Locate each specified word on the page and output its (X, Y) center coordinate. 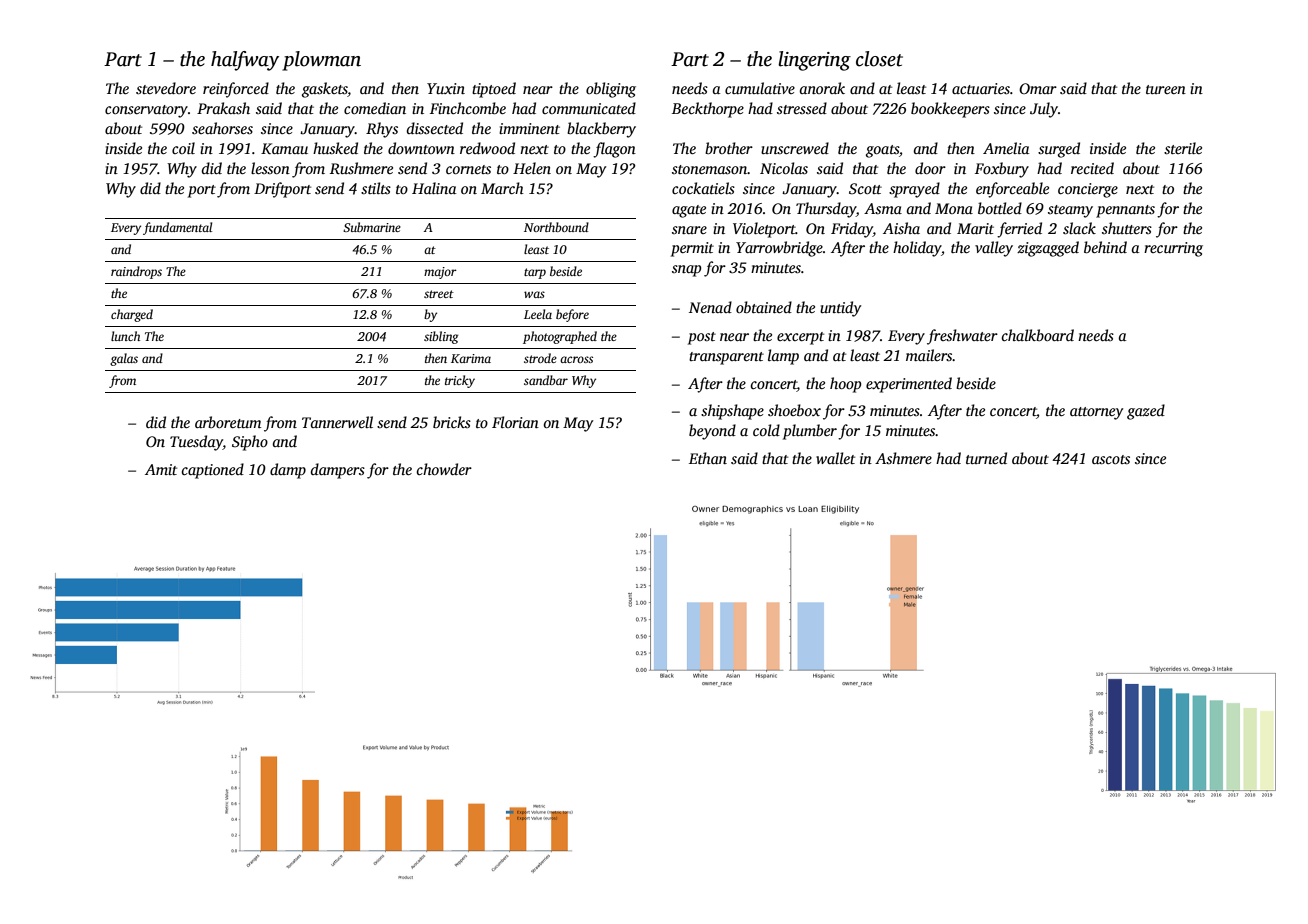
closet (879, 59)
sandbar (546, 380)
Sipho (250, 443)
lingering (814, 61)
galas (124, 359)
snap (686, 271)
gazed (1146, 412)
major (440, 273)
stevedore (166, 88)
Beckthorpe (708, 110)
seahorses (222, 128)
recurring (1173, 249)
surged (1059, 150)
